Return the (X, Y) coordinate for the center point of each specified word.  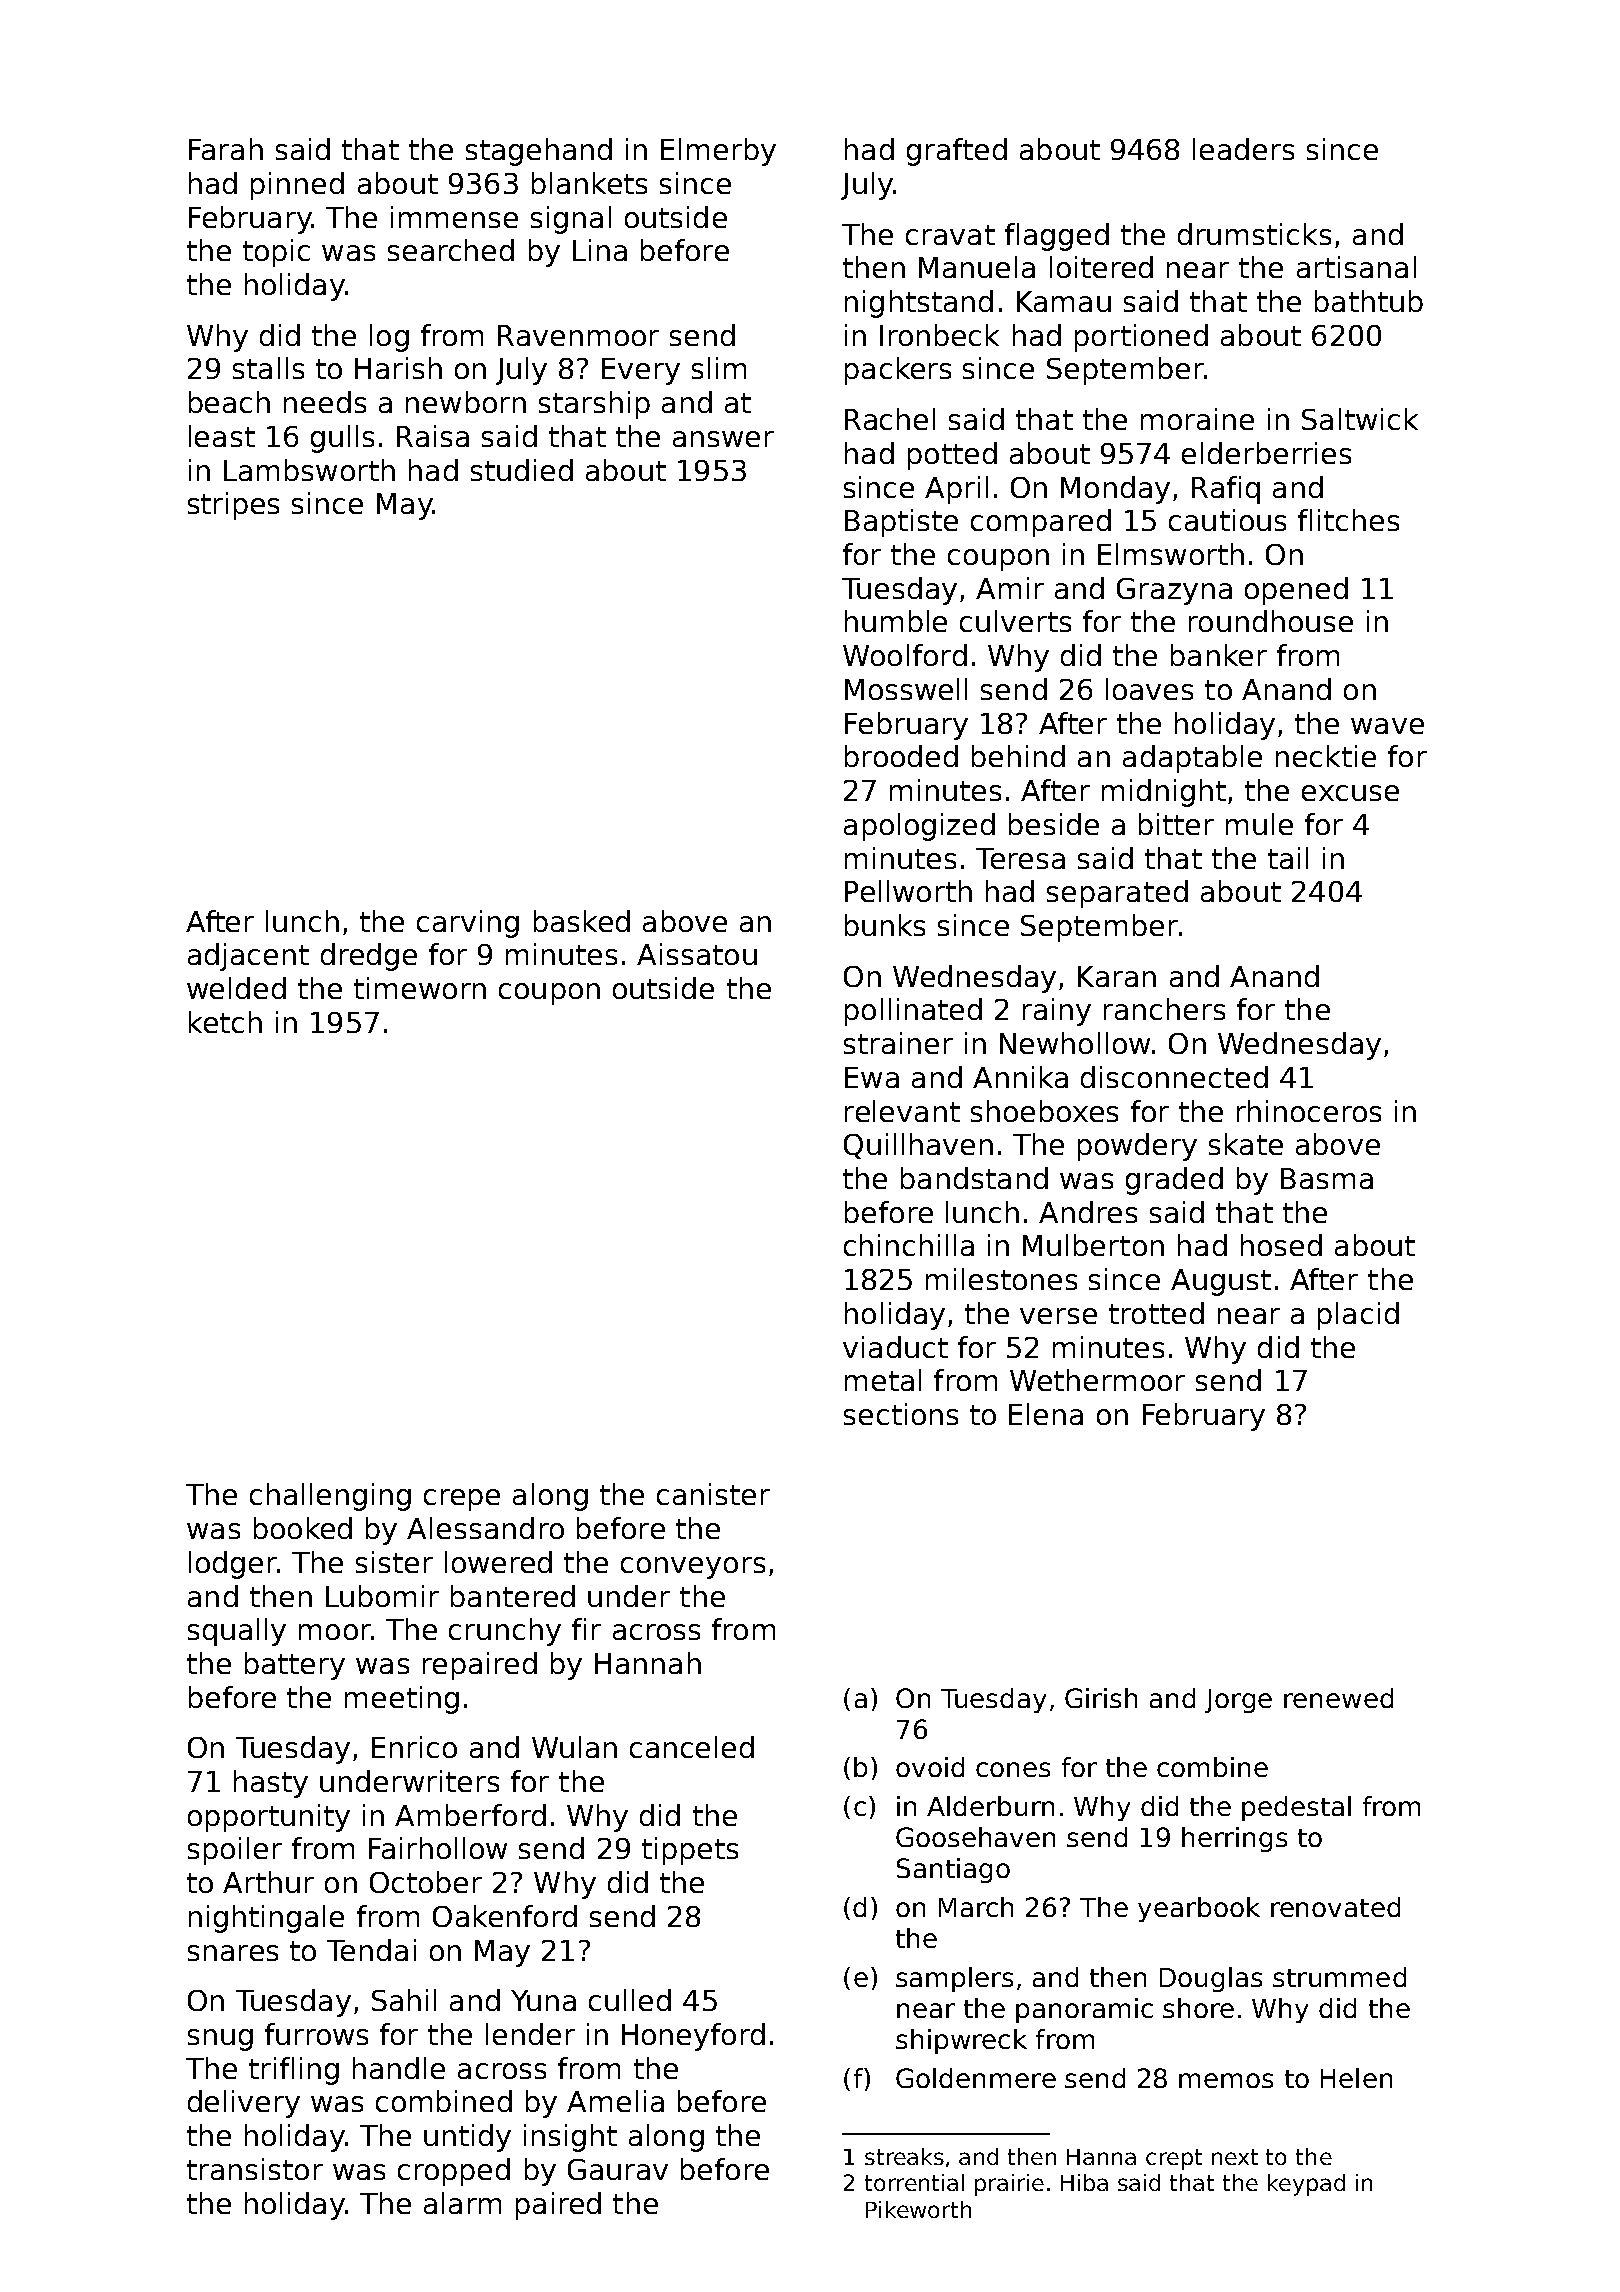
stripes (233, 506)
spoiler (235, 1851)
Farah (226, 149)
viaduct (895, 1347)
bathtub (1369, 301)
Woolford (905, 655)
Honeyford (693, 2037)
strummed (1339, 1977)
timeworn (420, 988)
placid (1358, 1316)
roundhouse (1271, 621)
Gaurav (618, 2169)
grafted (957, 152)
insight (570, 2138)
